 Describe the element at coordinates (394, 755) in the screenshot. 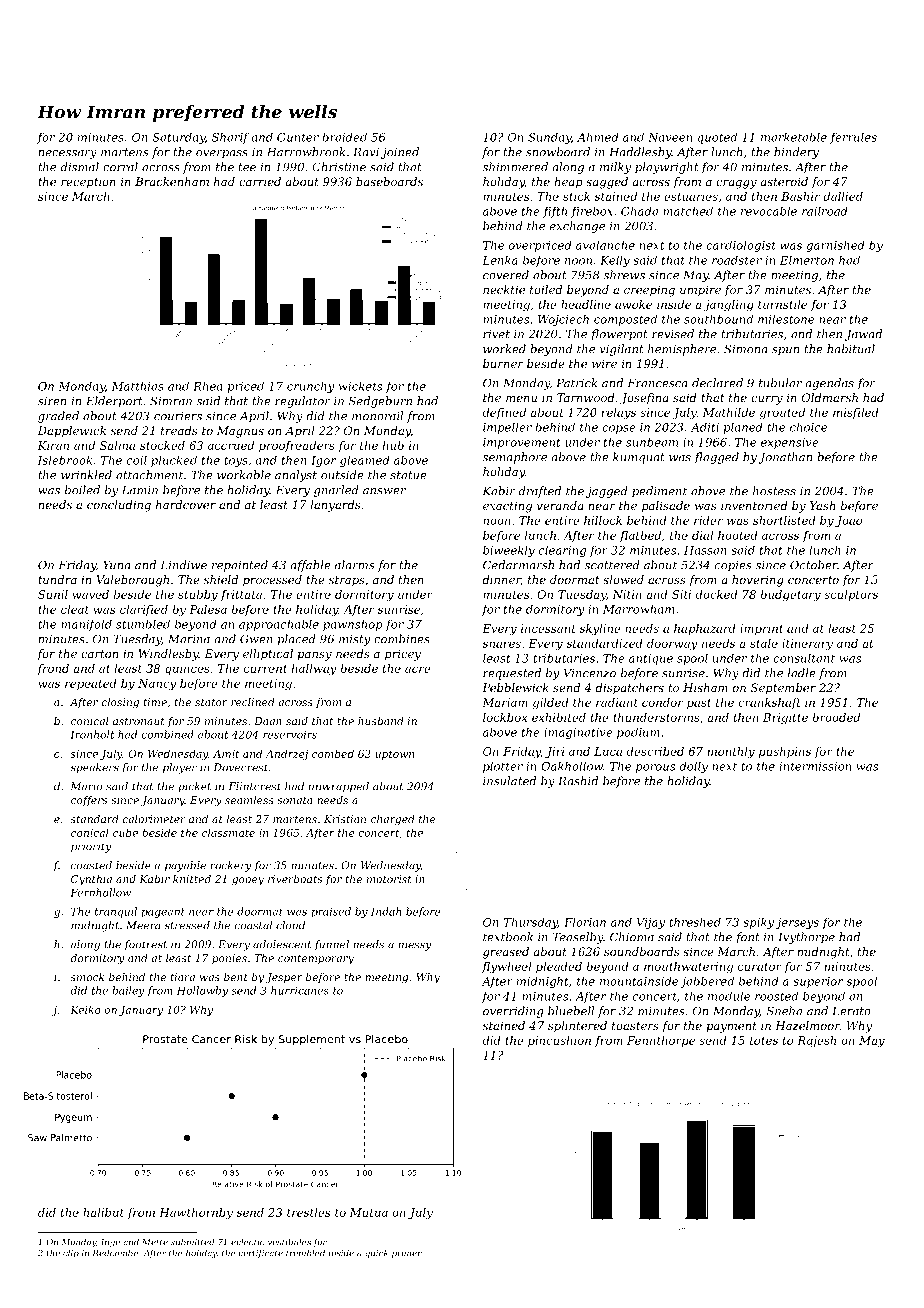

I see `uptown` at that location.
